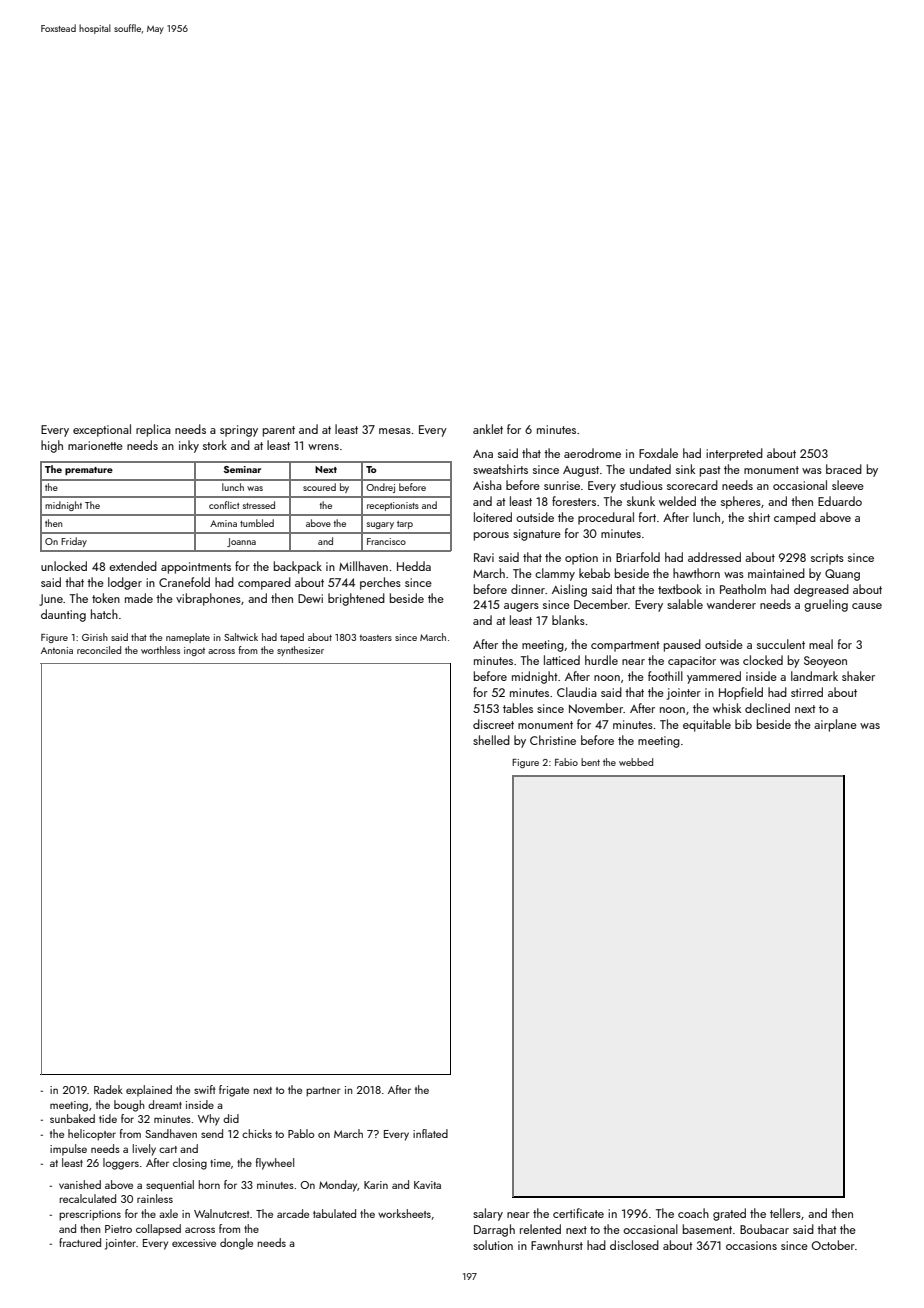  What do you see at coordinates (566, 762) in the document?
I see `Fabio` at bounding box center [566, 762].
